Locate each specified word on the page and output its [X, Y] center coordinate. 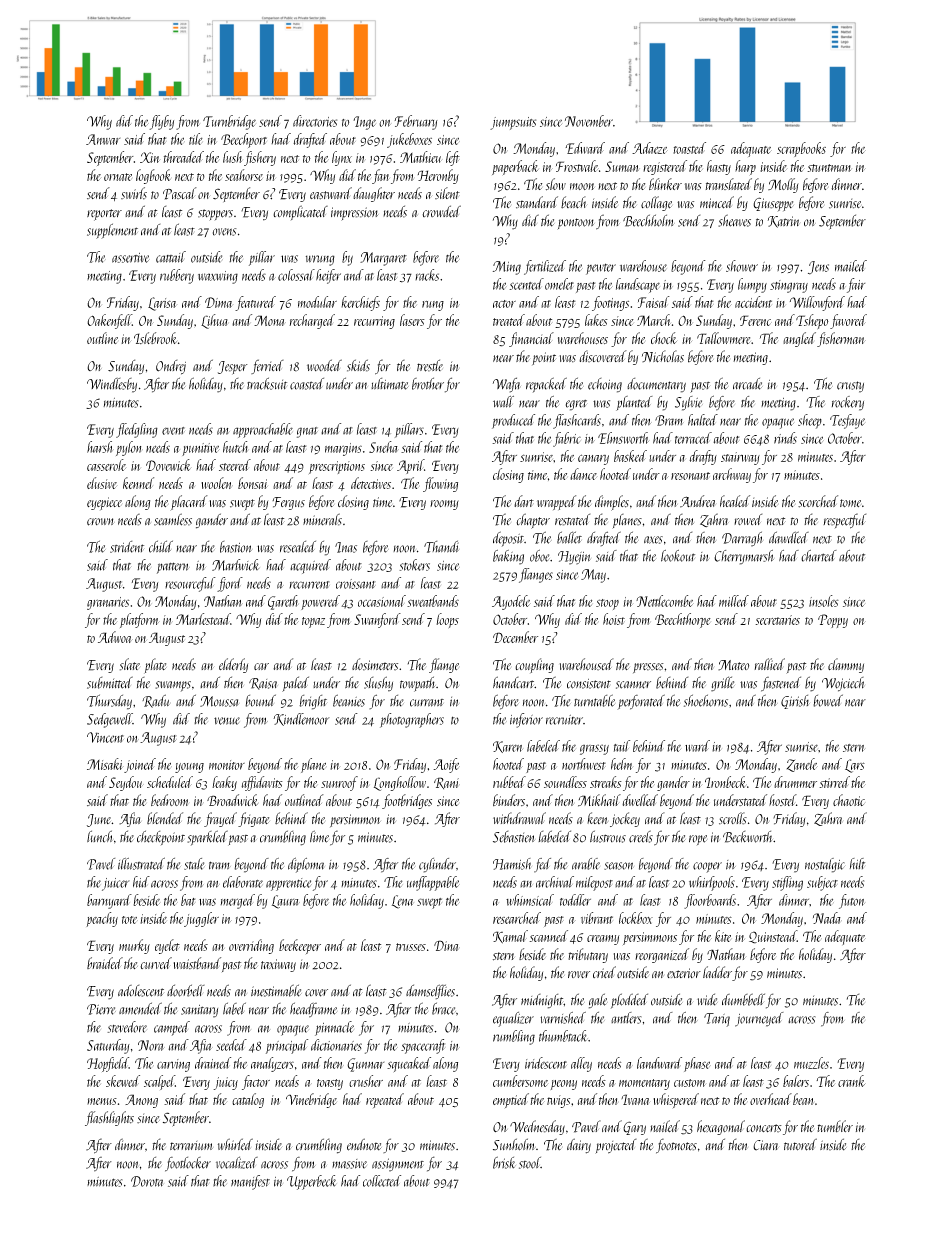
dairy [579, 1146]
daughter [374, 194]
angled [799, 339]
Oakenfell [109, 321]
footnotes [676, 1146]
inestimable [276, 990]
